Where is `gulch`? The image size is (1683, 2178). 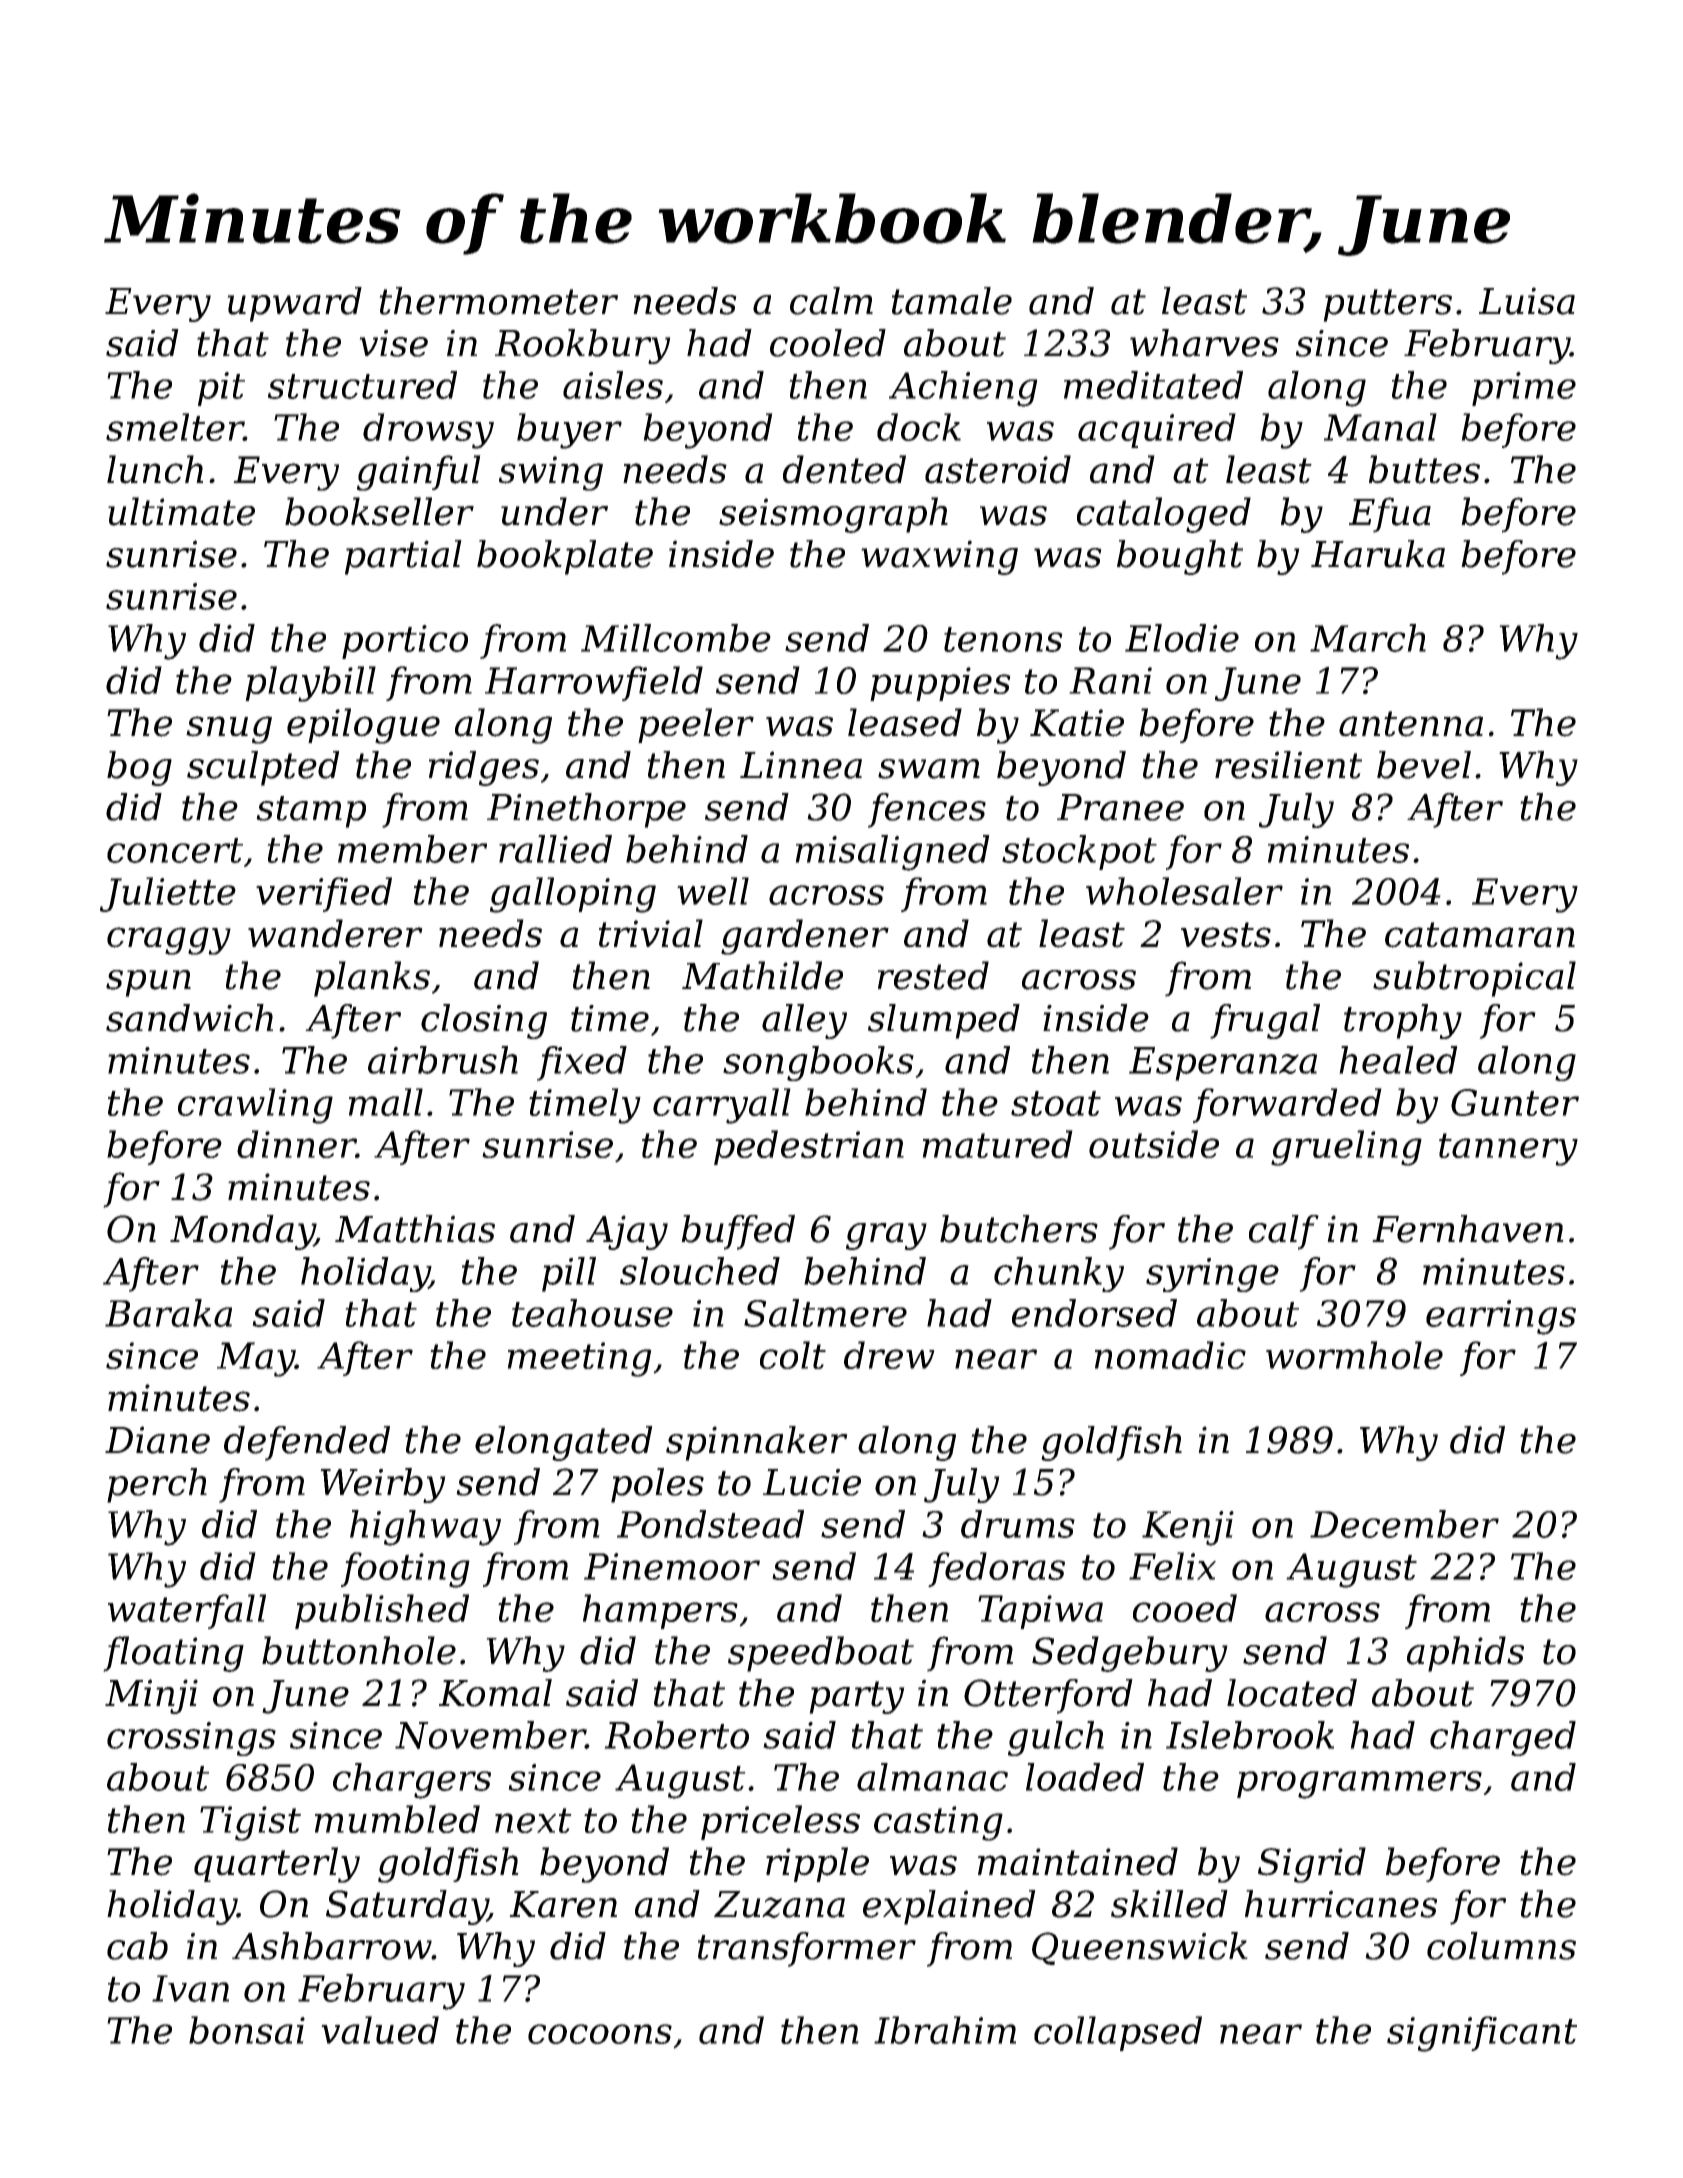 gulch is located at coordinates (1056, 1738).
